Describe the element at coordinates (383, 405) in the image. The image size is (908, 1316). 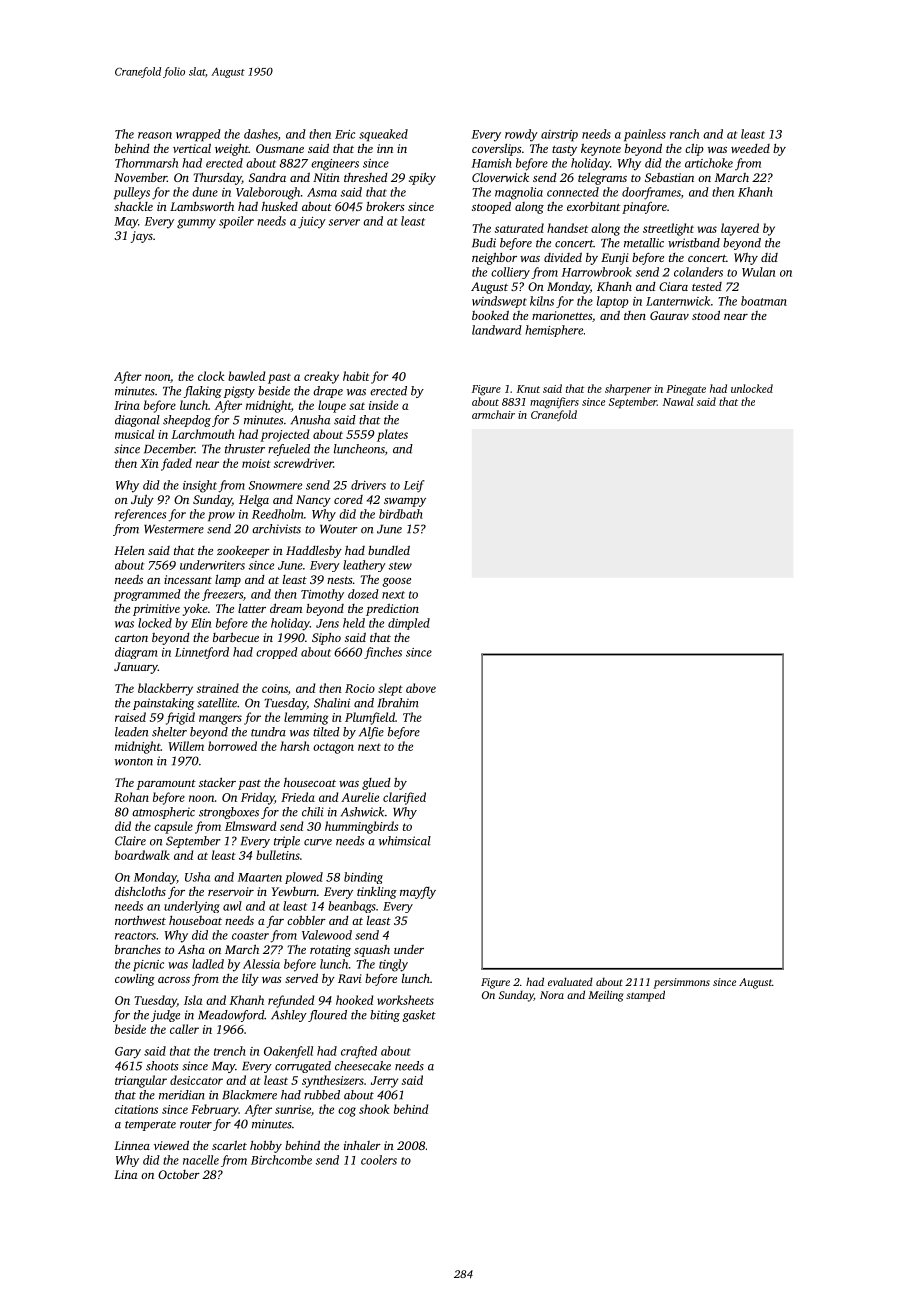
I see `inside` at that location.
